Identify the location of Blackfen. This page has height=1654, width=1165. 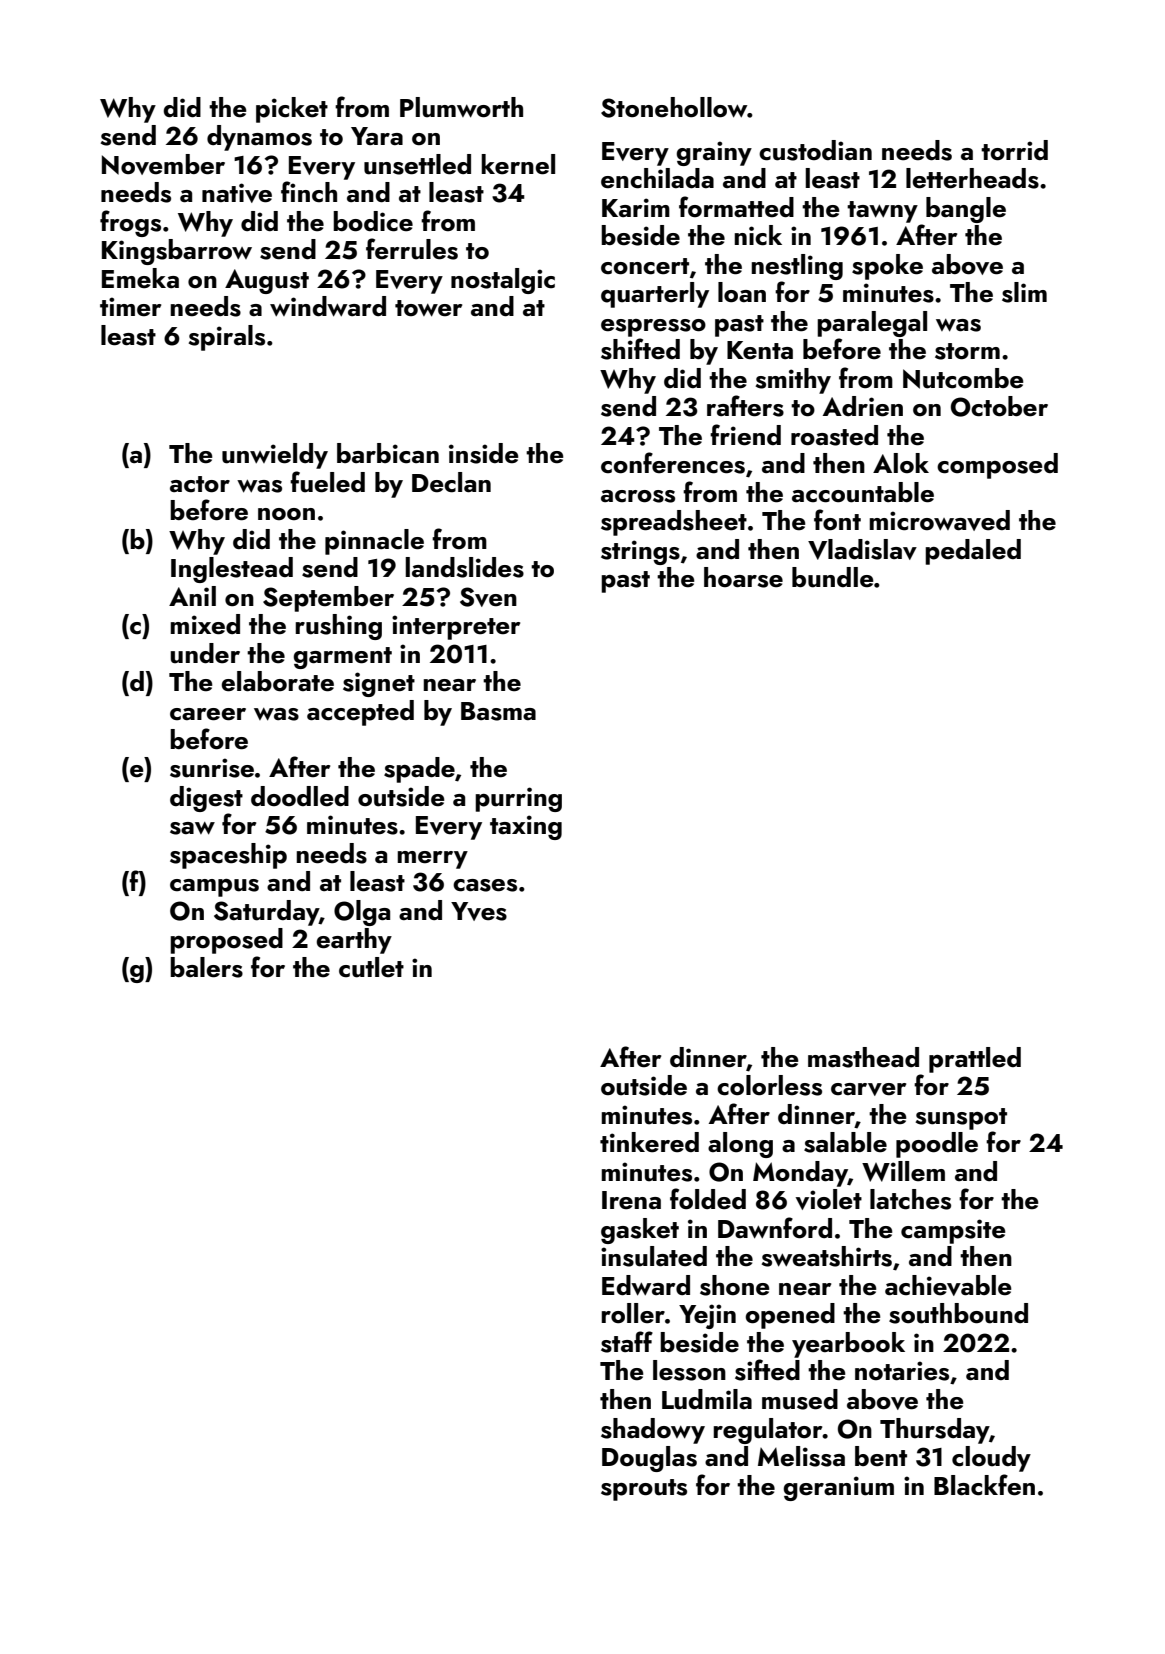
(984, 1485).
